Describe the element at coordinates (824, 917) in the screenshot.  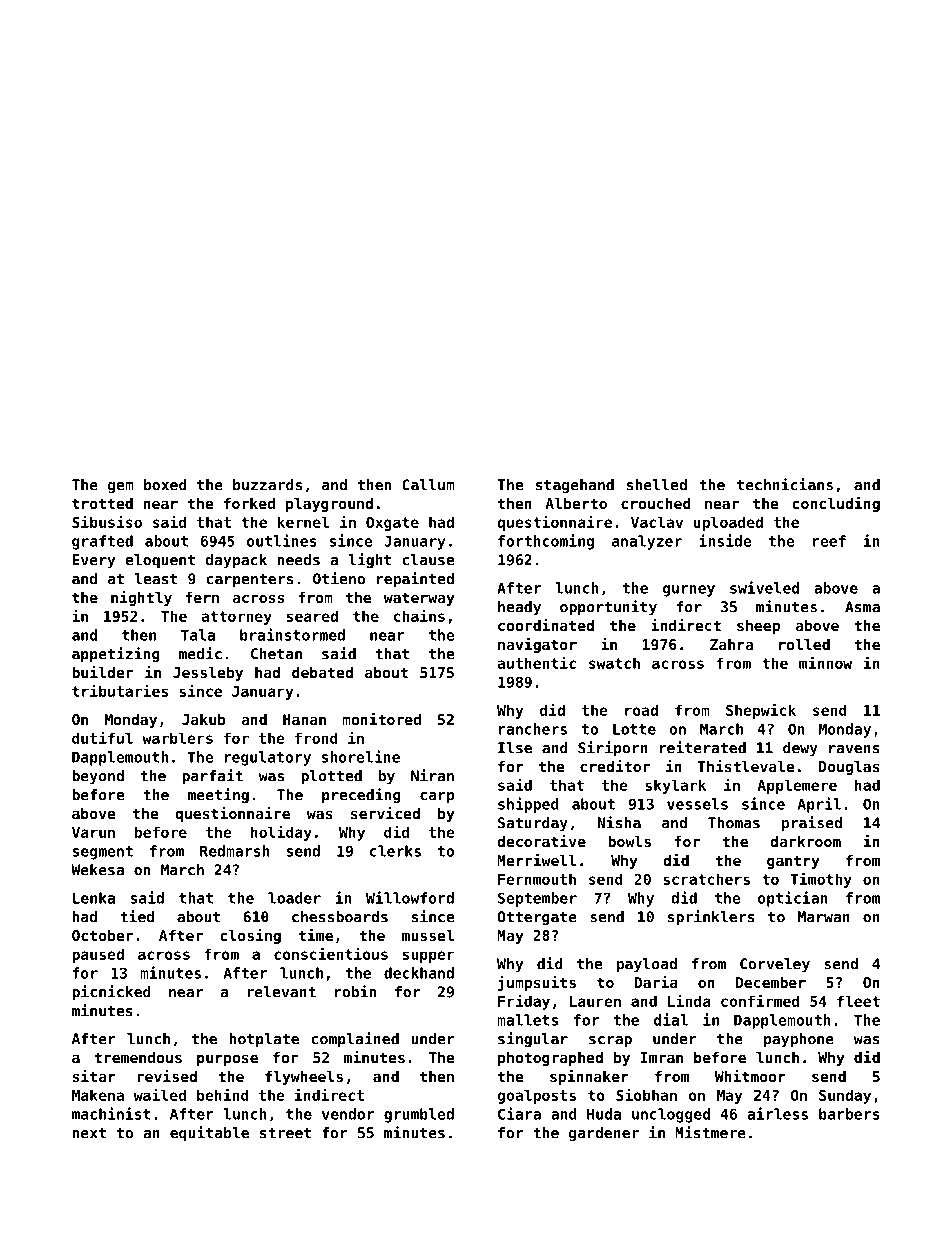
I see `Marwan` at that location.
